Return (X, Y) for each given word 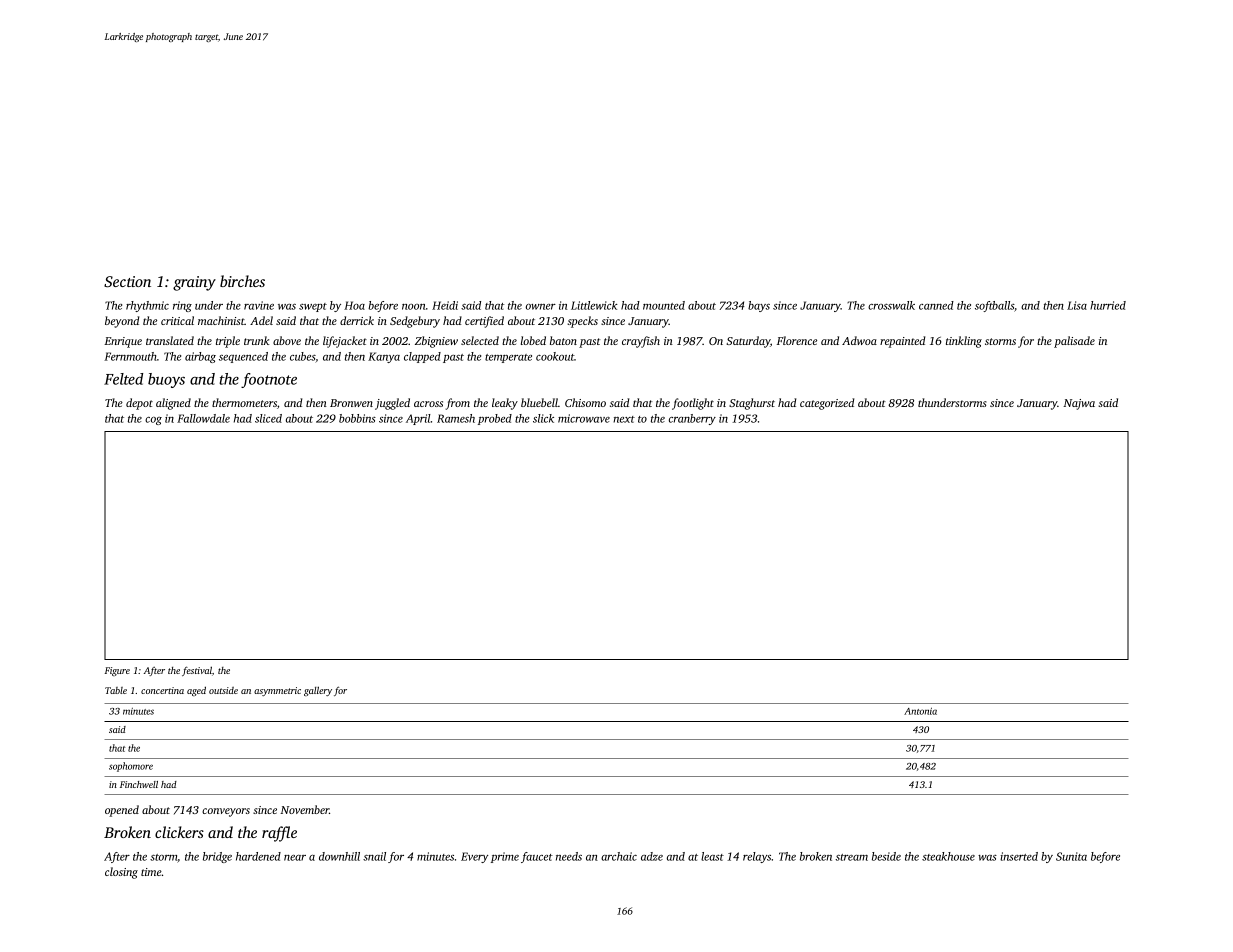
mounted (664, 305)
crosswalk (891, 305)
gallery (318, 691)
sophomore (131, 767)
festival (197, 671)
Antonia (920, 711)
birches (242, 281)
